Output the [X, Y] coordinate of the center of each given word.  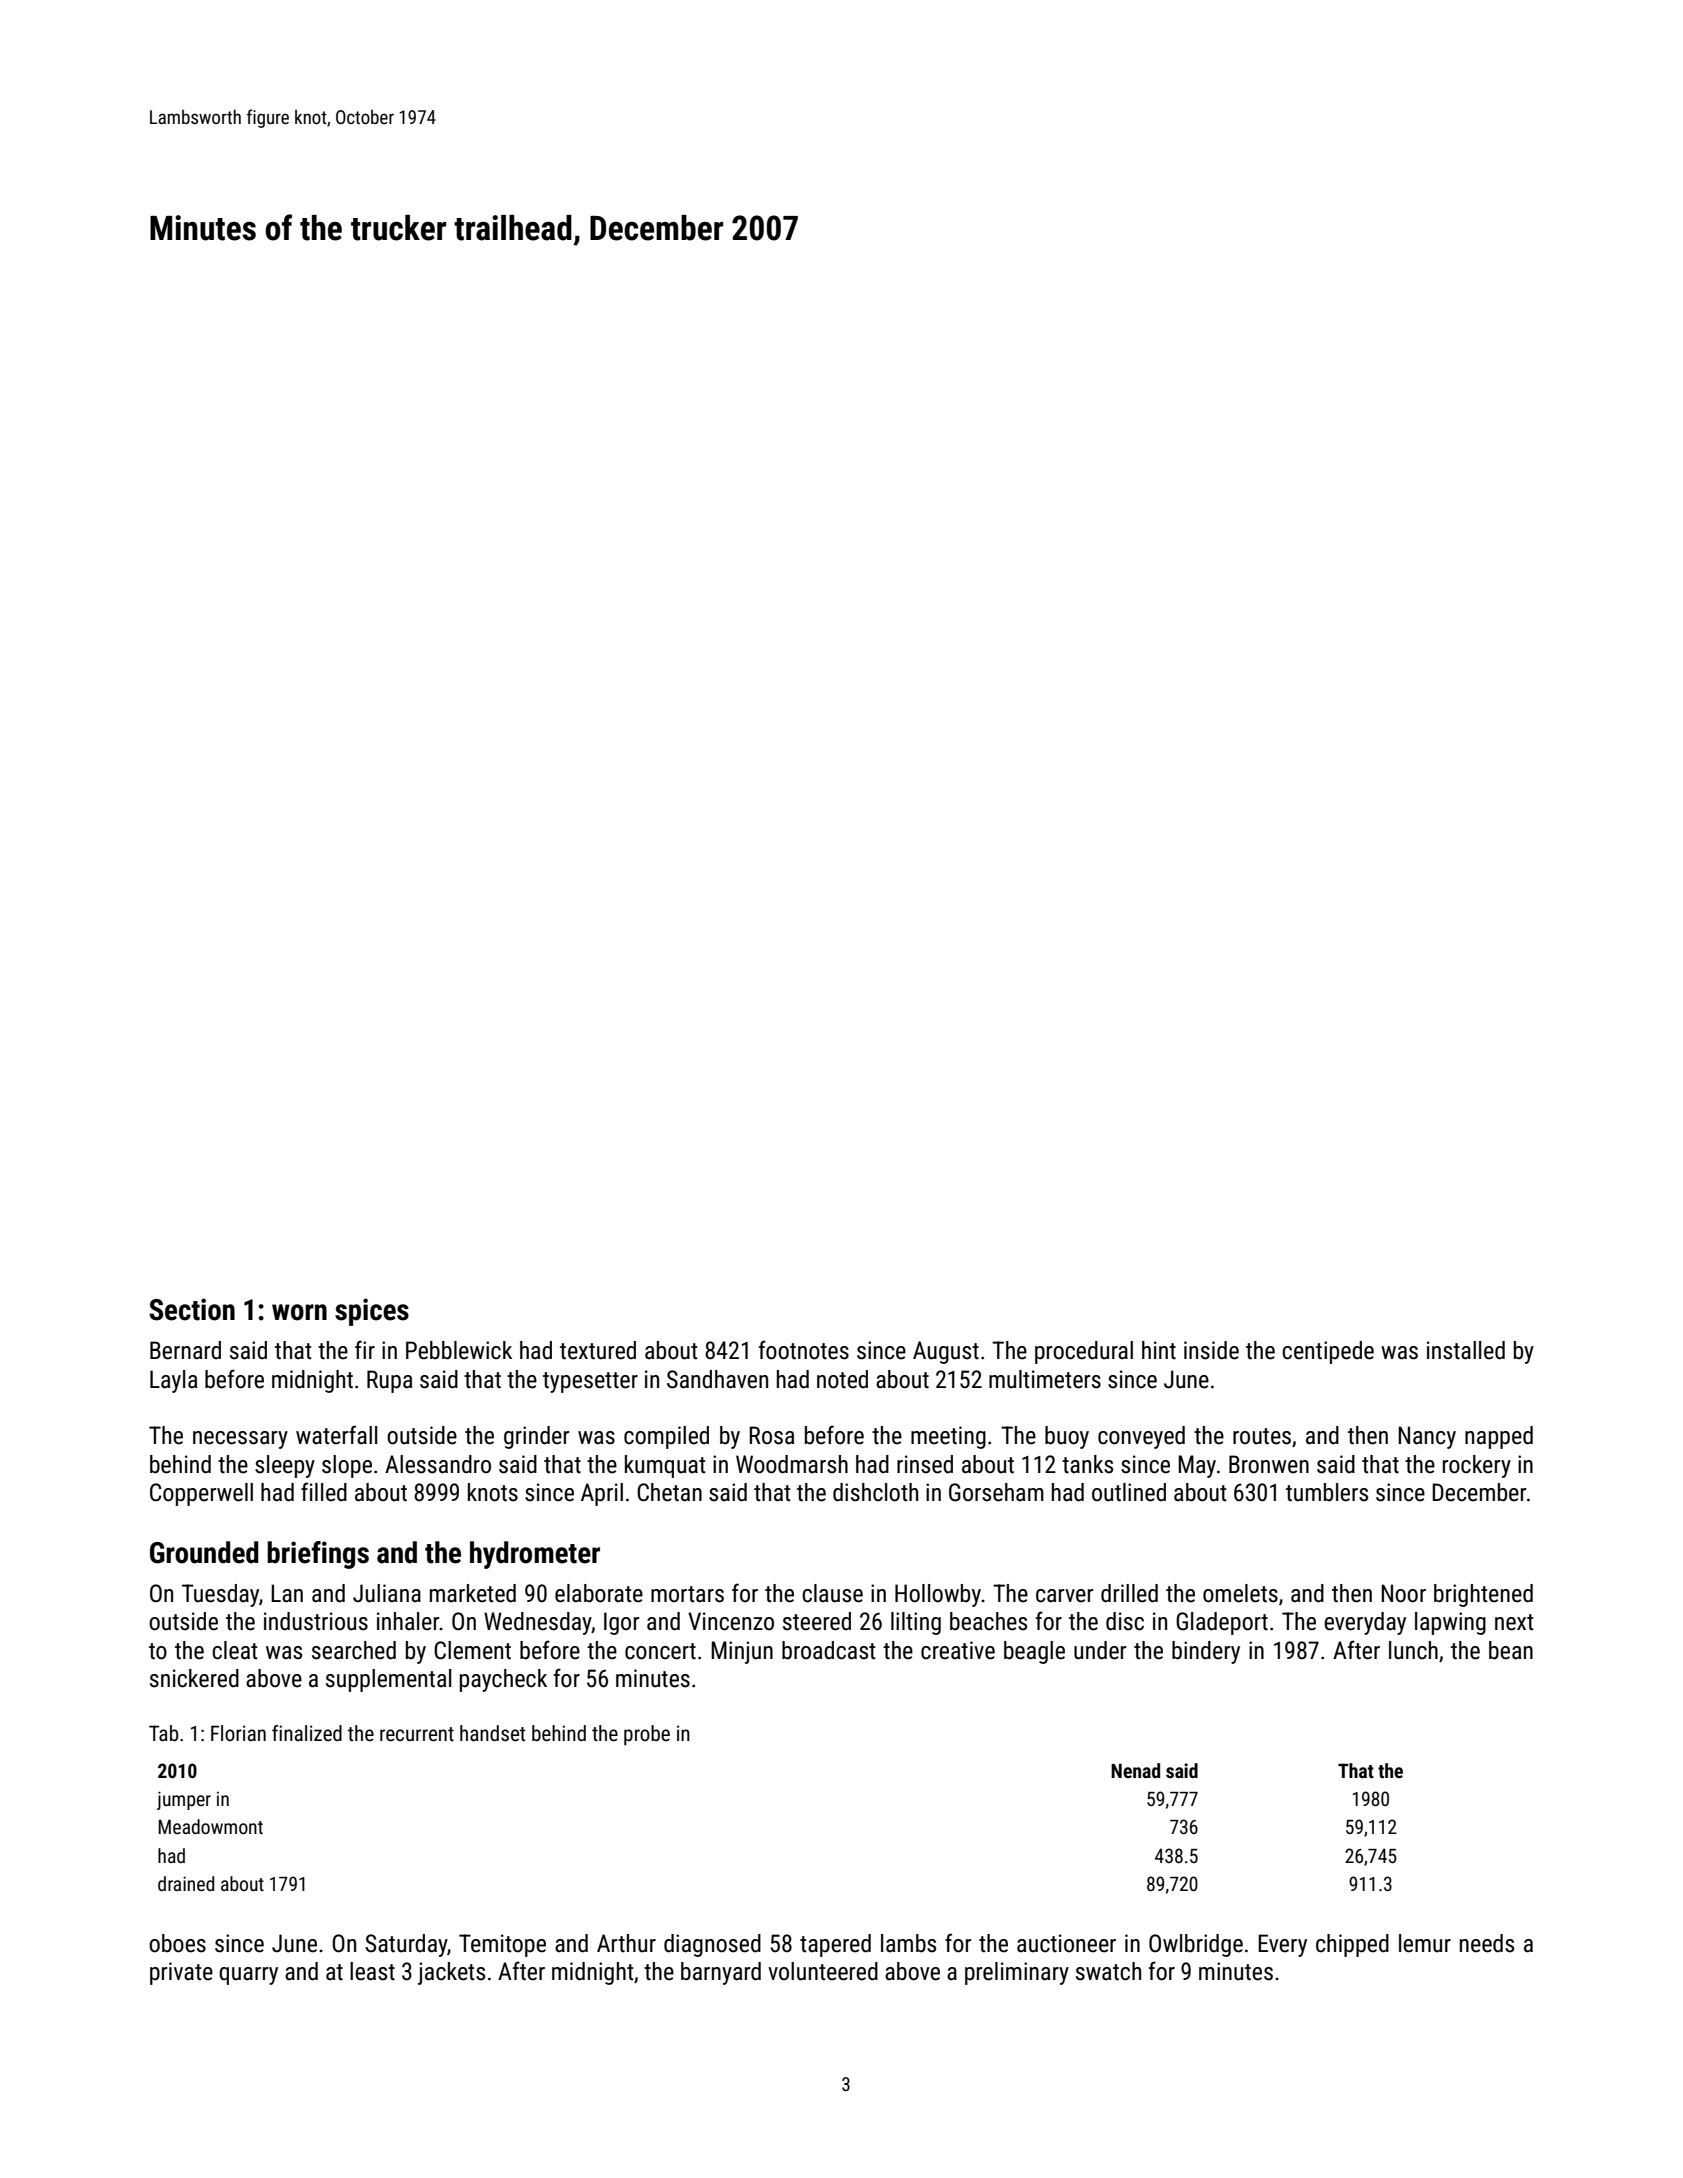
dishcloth [875, 1492]
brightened [1483, 1595]
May [1197, 1466]
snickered [194, 1678]
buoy [1067, 1437]
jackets [451, 1973]
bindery [1206, 1652]
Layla [174, 1381]
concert [660, 1651]
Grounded [204, 1552]
